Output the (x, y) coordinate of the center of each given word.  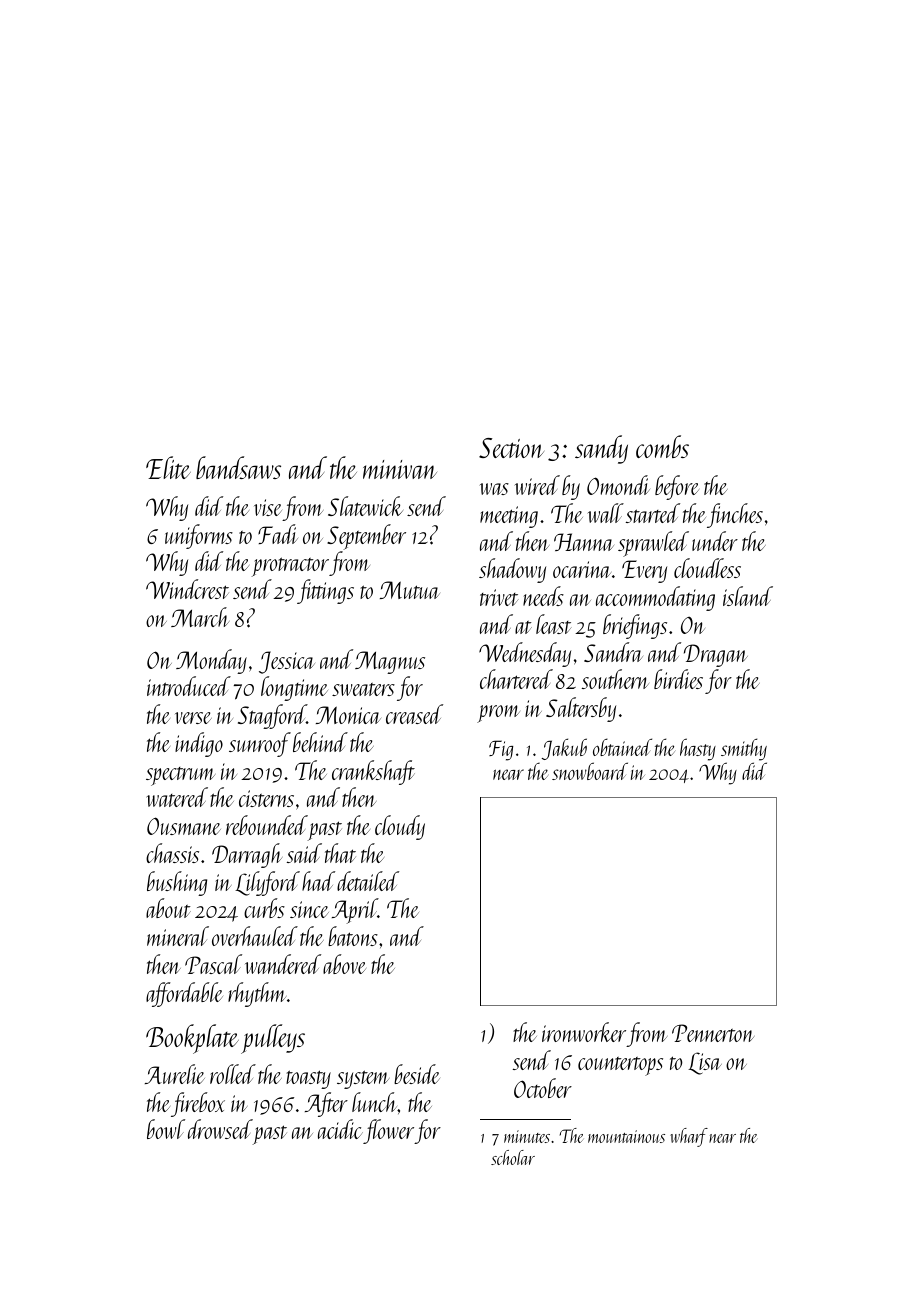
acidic (340, 1129)
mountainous (626, 1136)
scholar (513, 1157)
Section (511, 448)
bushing (177, 883)
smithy (744, 749)
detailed (368, 881)
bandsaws (238, 467)
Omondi (618, 485)
